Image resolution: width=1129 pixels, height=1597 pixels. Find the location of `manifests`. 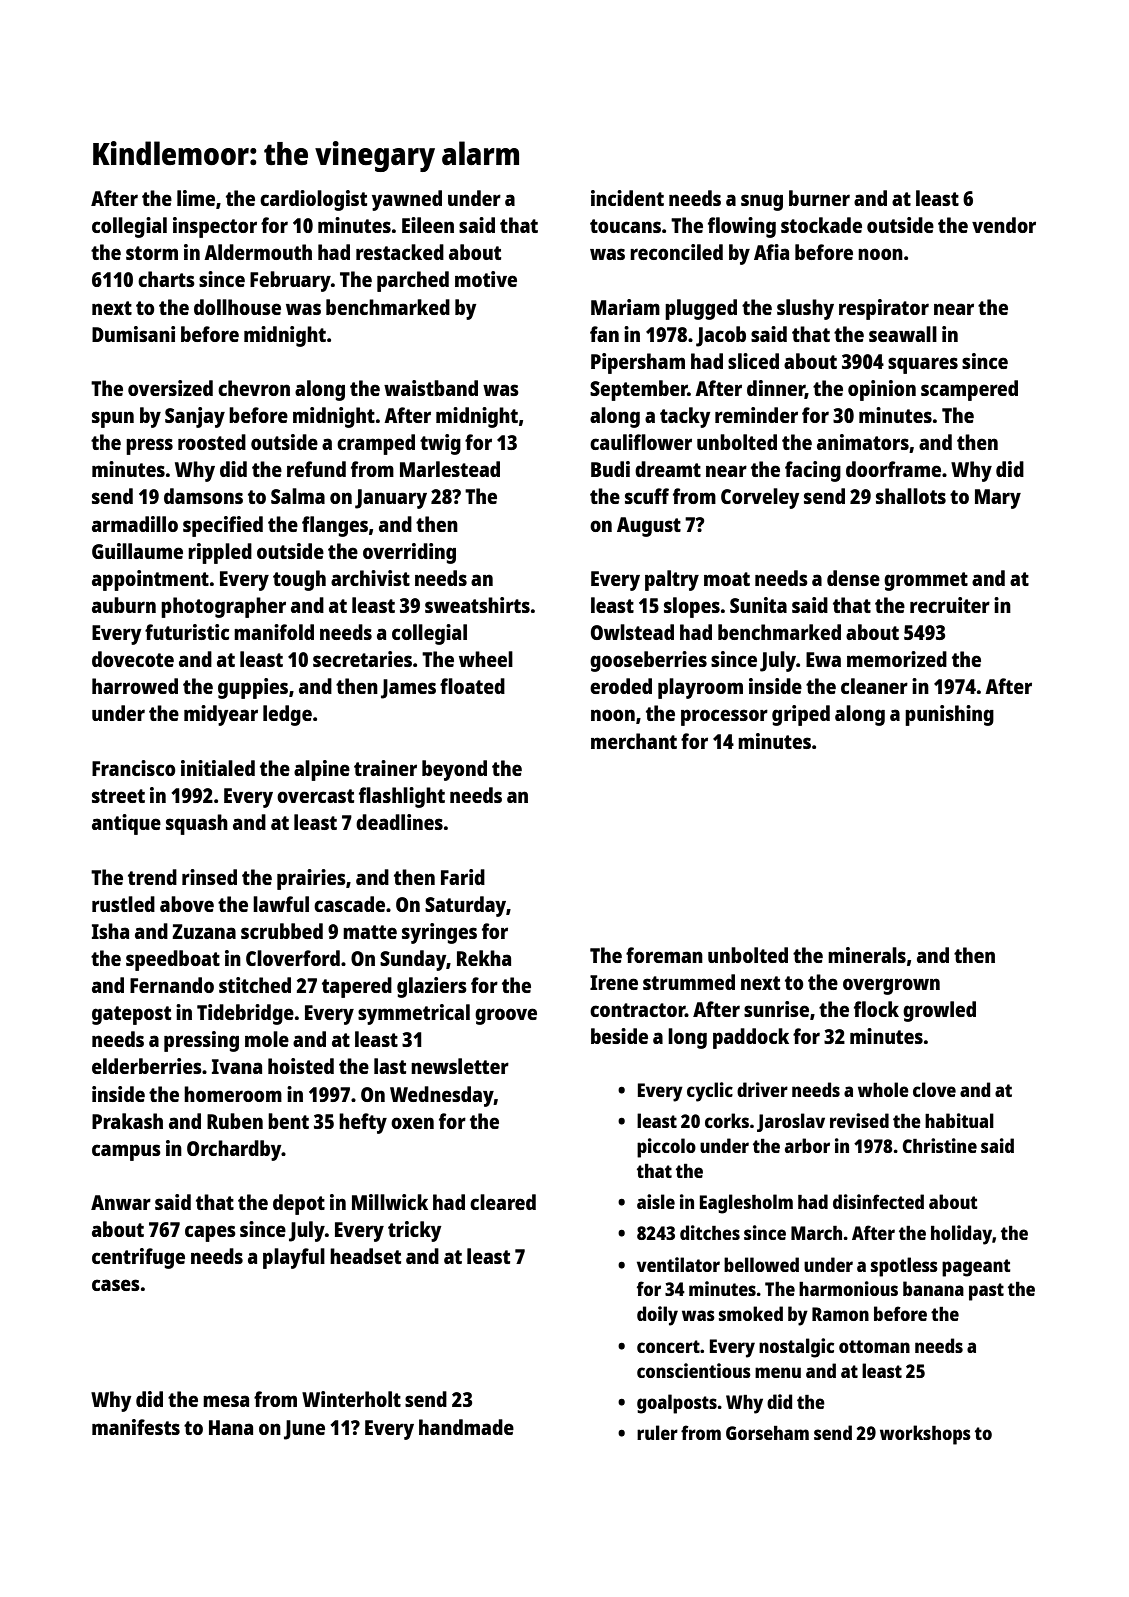

manifests is located at coordinates (136, 1427).
